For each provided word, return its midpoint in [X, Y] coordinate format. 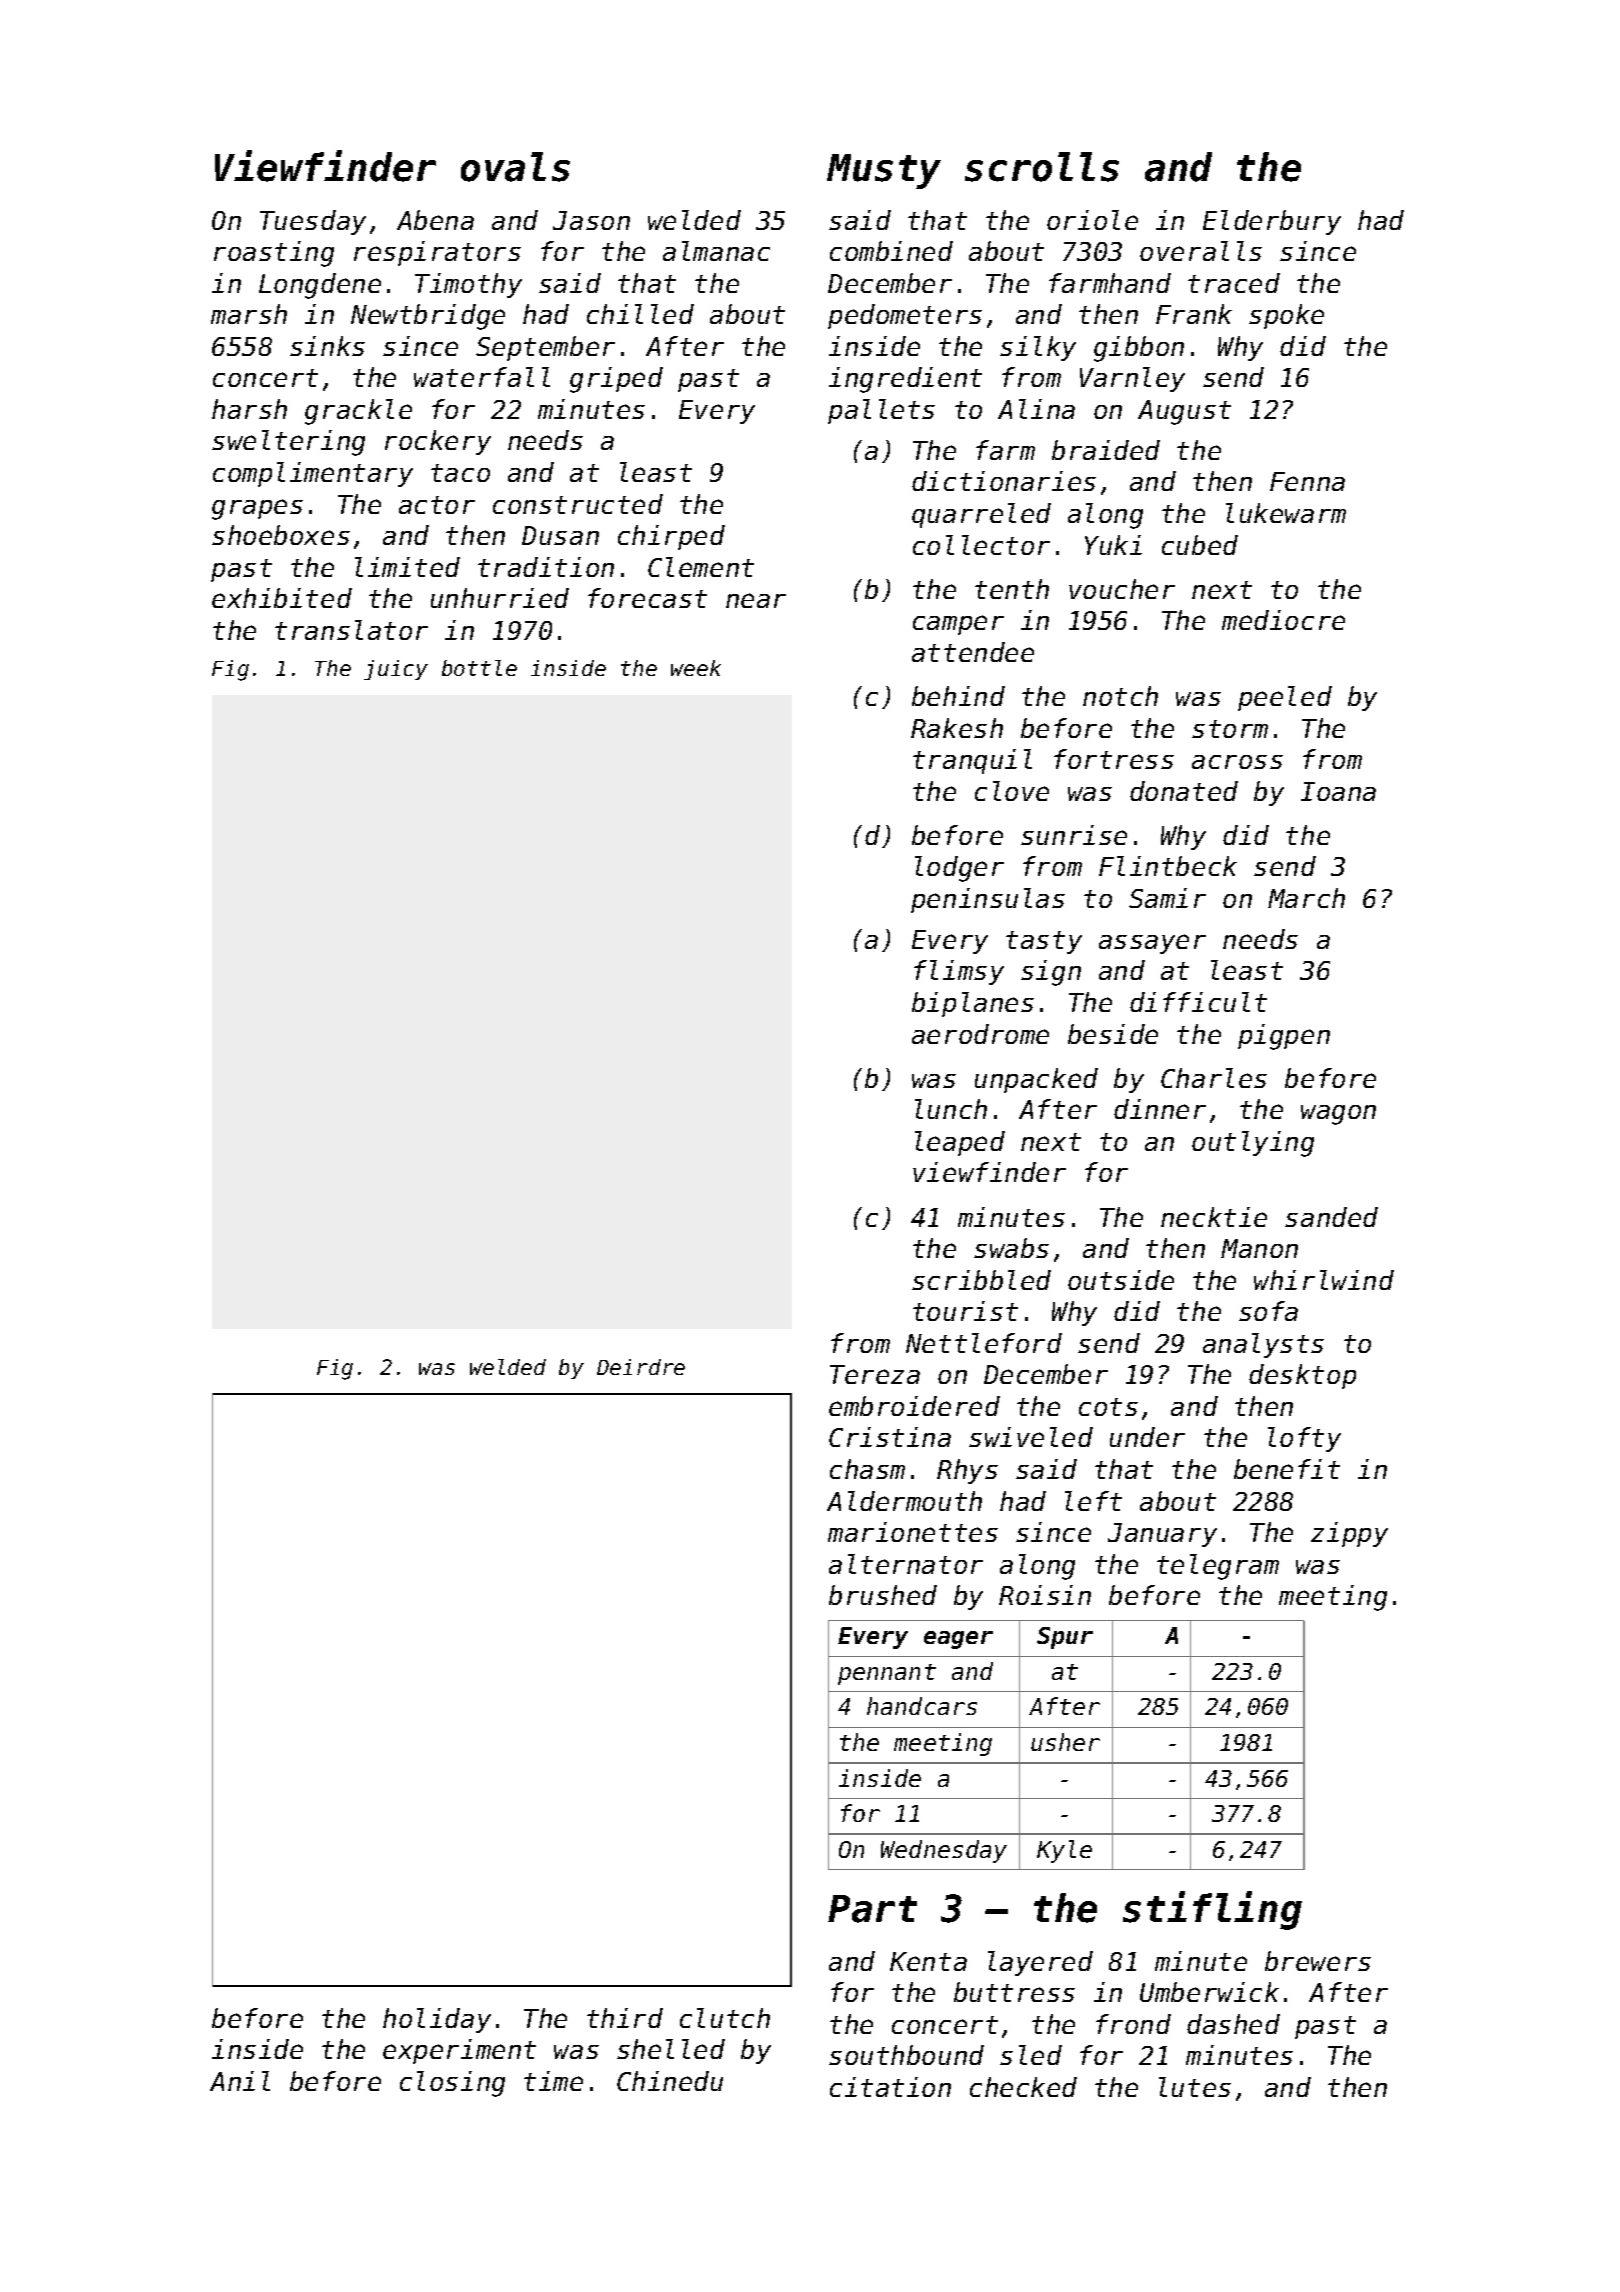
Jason [591, 220]
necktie [1214, 1217]
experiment [459, 2051]
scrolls [1042, 167]
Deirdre [641, 1367]
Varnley [1132, 379]
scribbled [981, 1280]
